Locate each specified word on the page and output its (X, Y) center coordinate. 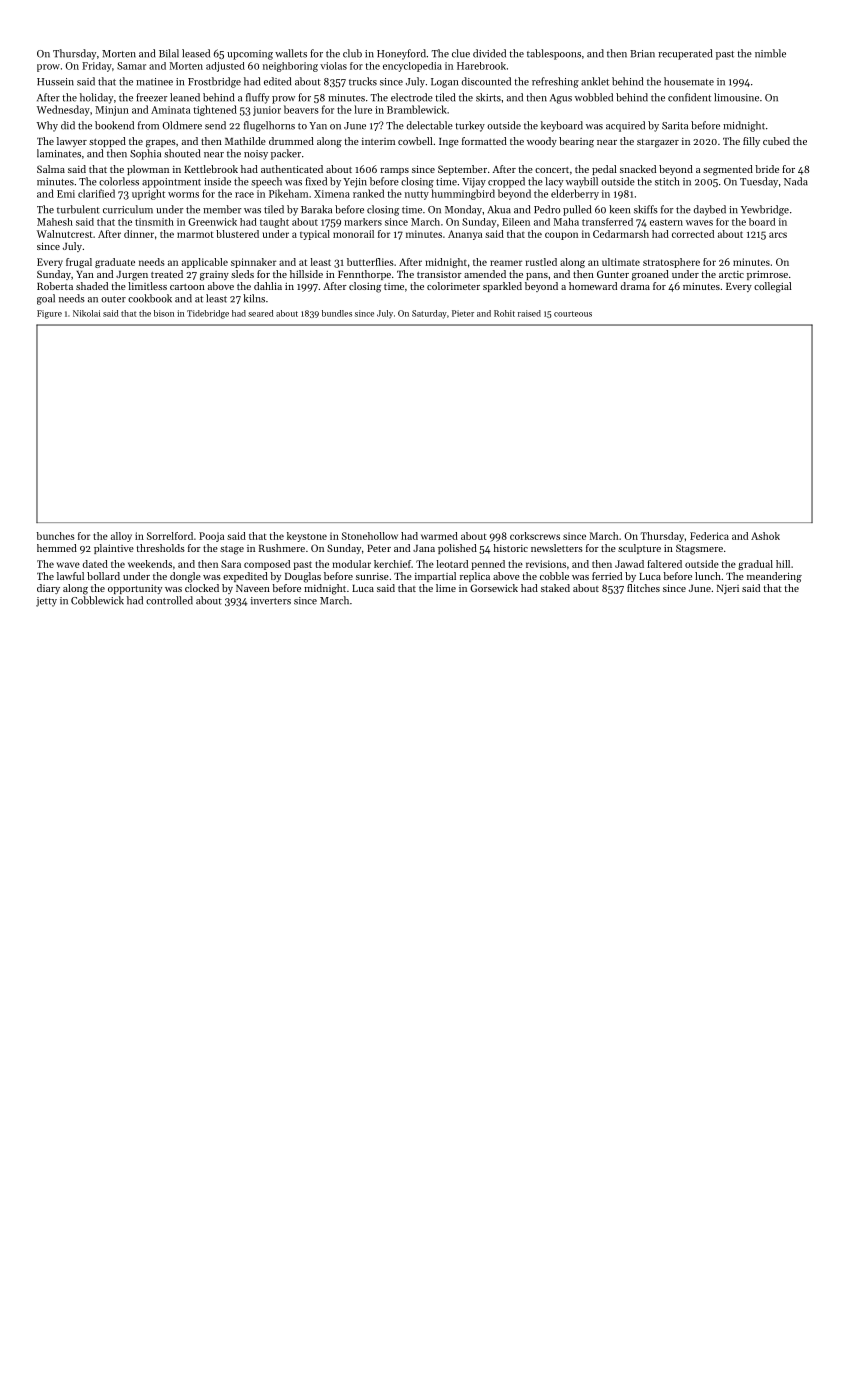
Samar (131, 66)
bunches (56, 536)
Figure (49, 314)
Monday (463, 210)
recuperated (685, 54)
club (352, 53)
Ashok (765, 536)
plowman (148, 170)
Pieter (463, 313)
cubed (776, 141)
